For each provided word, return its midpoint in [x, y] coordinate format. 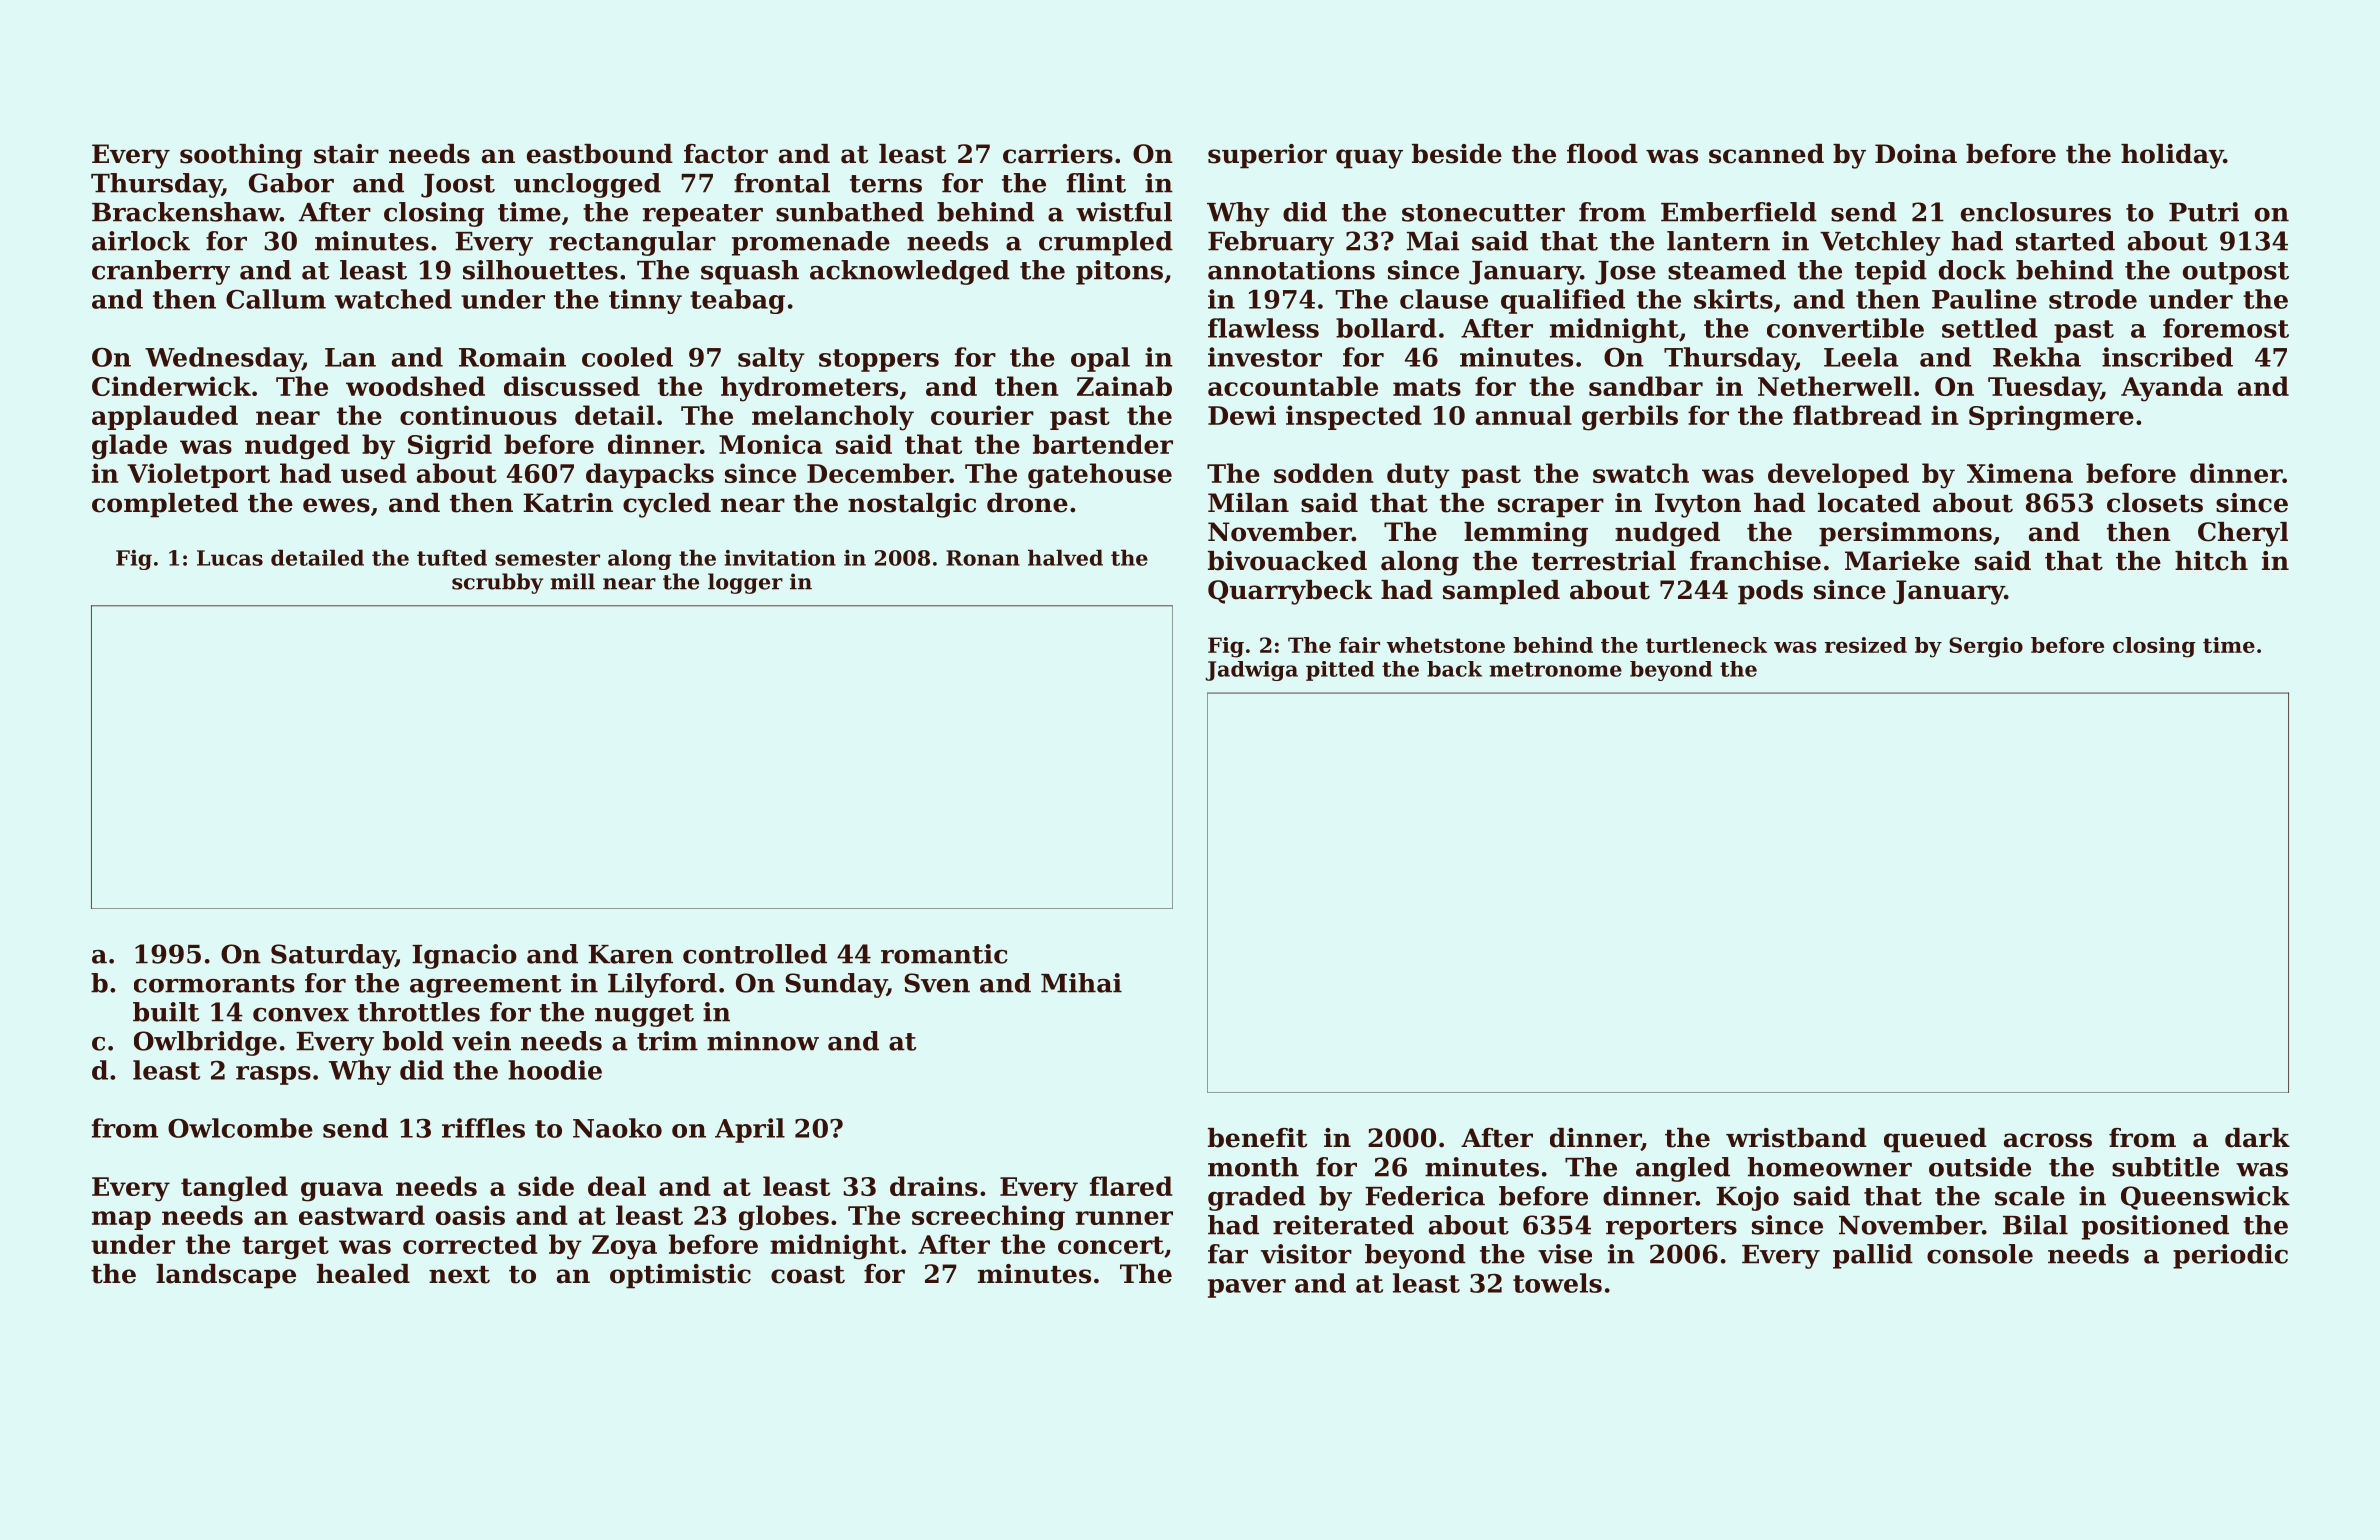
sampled [1501, 592]
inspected [1353, 417]
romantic [944, 954]
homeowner [1830, 1167]
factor [726, 154]
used [373, 473]
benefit [1257, 1138]
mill [572, 581]
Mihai [1081, 983]
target [285, 1248]
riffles [483, 1128]
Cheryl [2243, 534]
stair [346, 154]
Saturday [333, 956]
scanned [1766, 154]
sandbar [1646, 386]
